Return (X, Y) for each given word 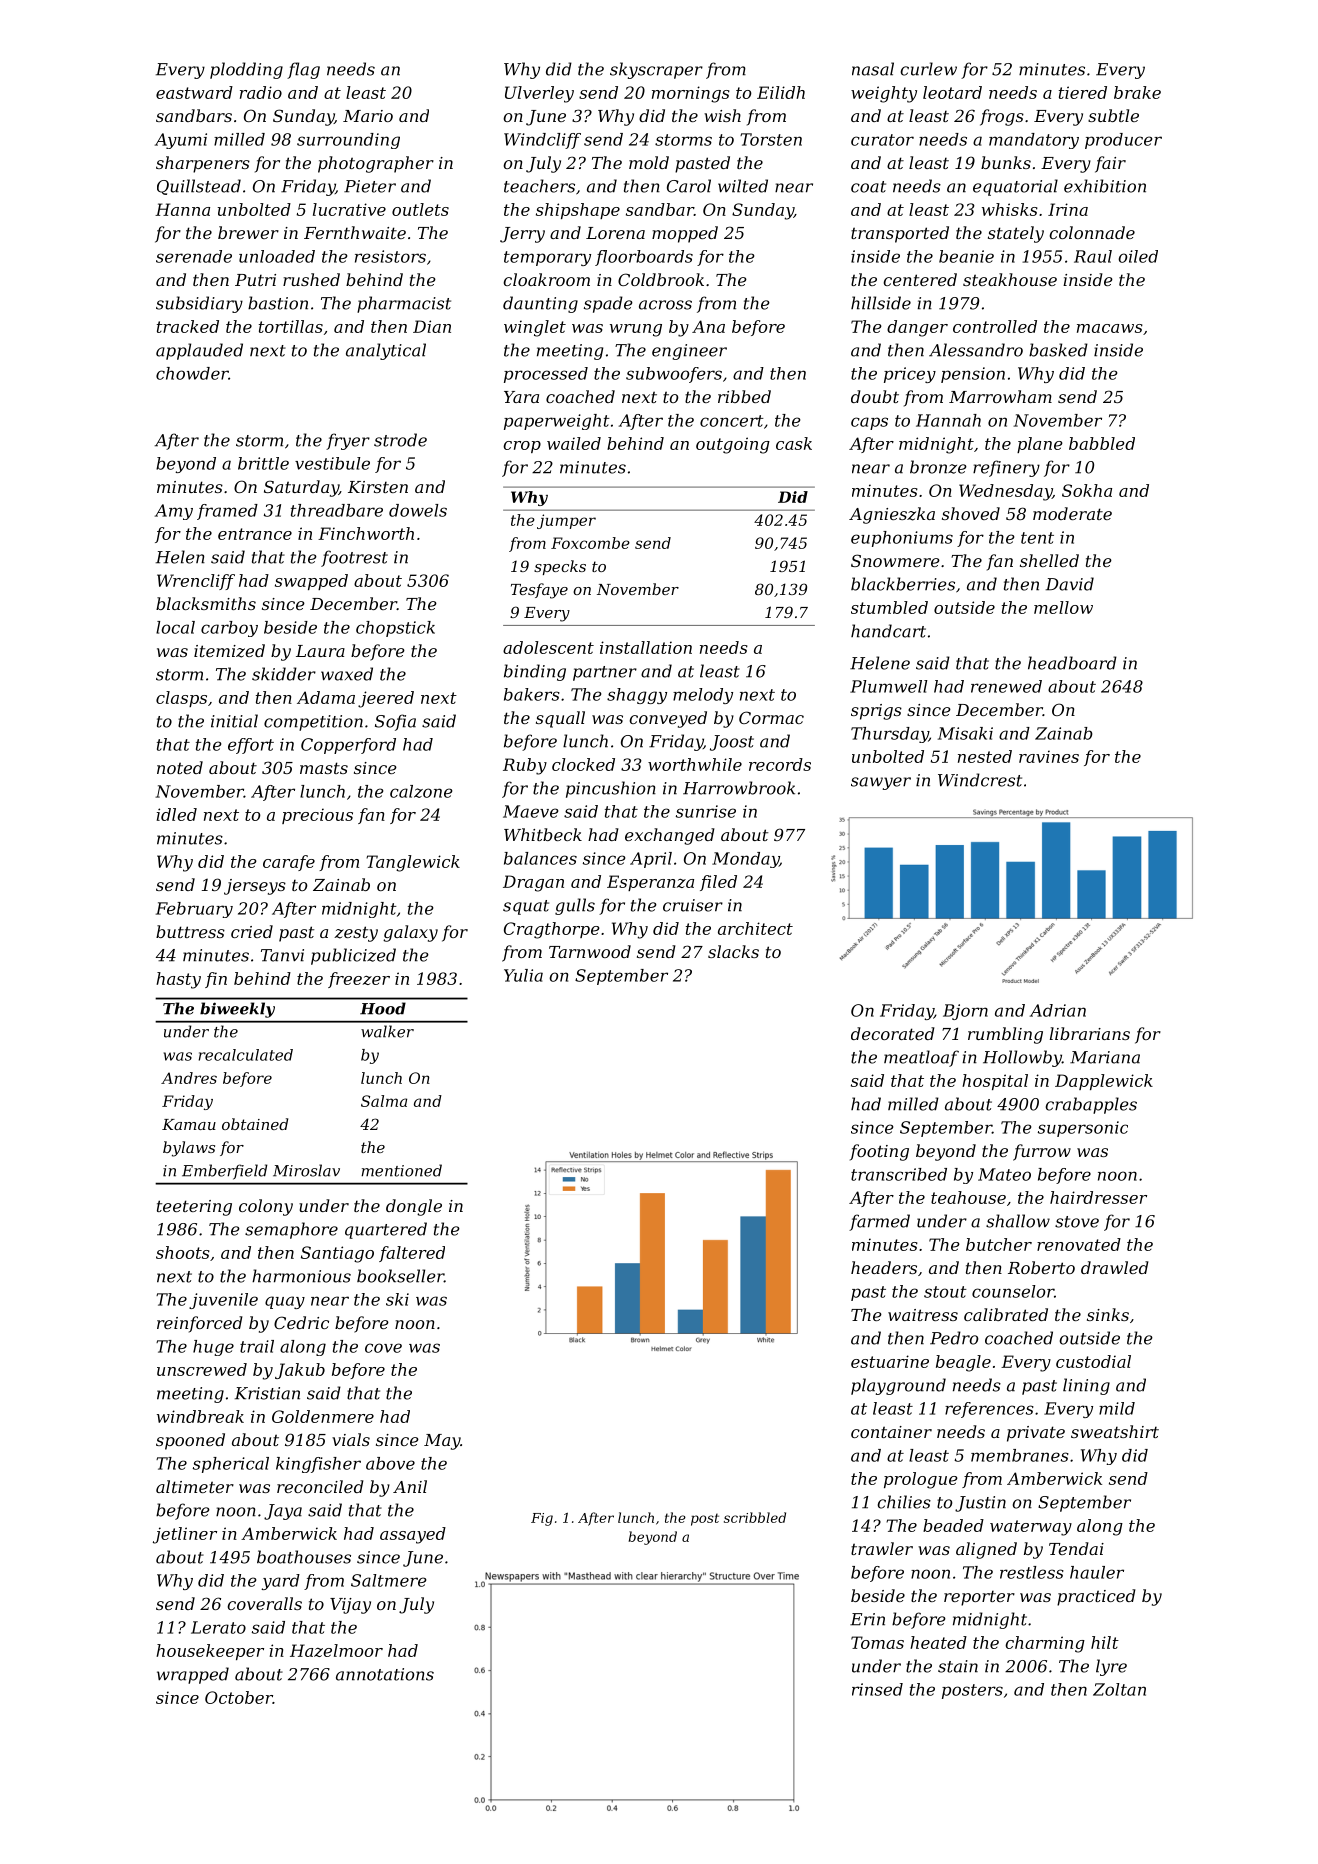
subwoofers (674, 375)
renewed (1006, 686)
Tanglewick (413, 863)
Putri (255, 280)
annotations (385, 1674)
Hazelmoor (336, 1650)
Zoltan (1119, 1689)
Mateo (1004, 1174)
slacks (733, 951)
